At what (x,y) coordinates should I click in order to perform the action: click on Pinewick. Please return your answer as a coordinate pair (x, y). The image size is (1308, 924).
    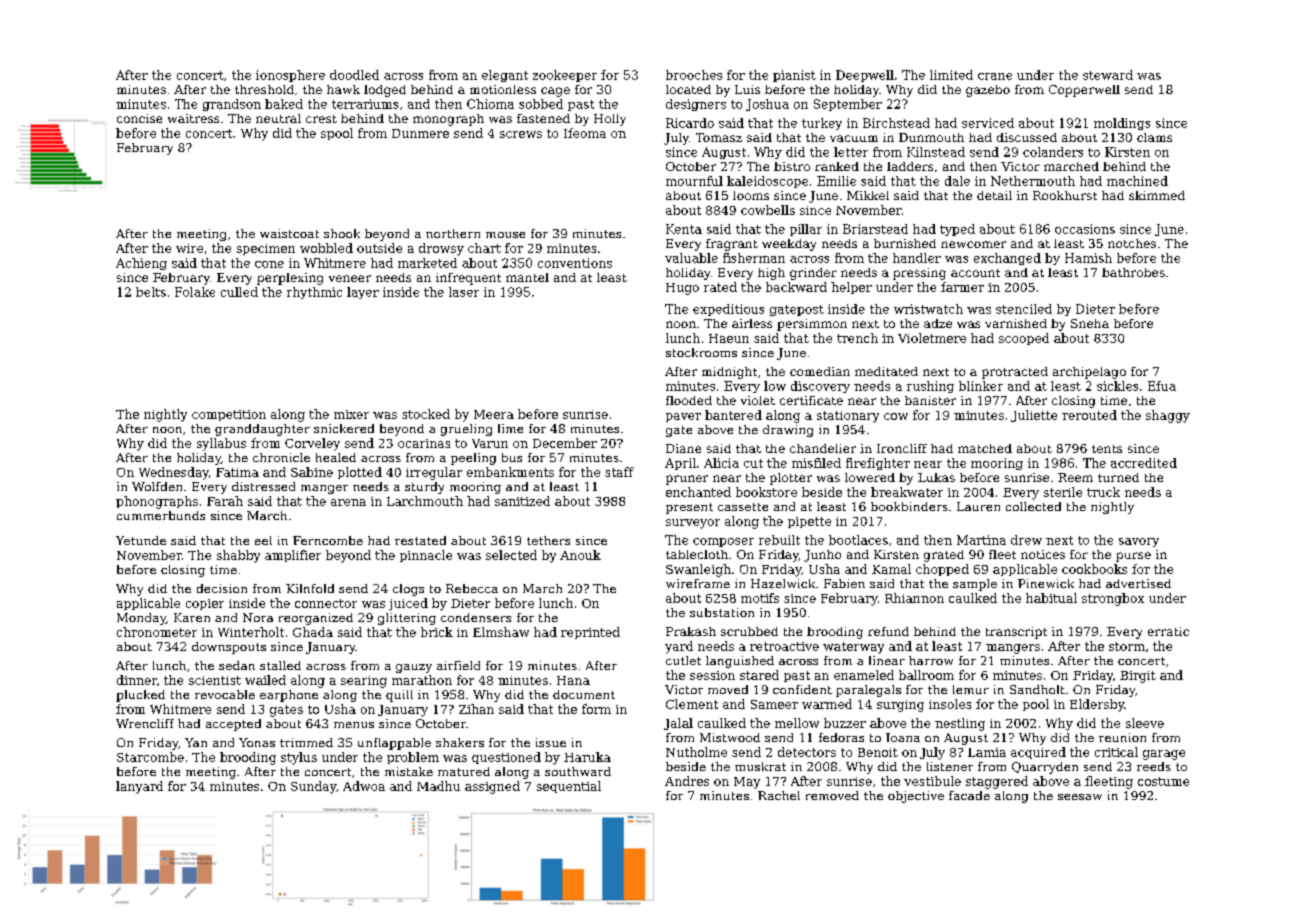
    Looking at the image, I should click on (1046, 583).
